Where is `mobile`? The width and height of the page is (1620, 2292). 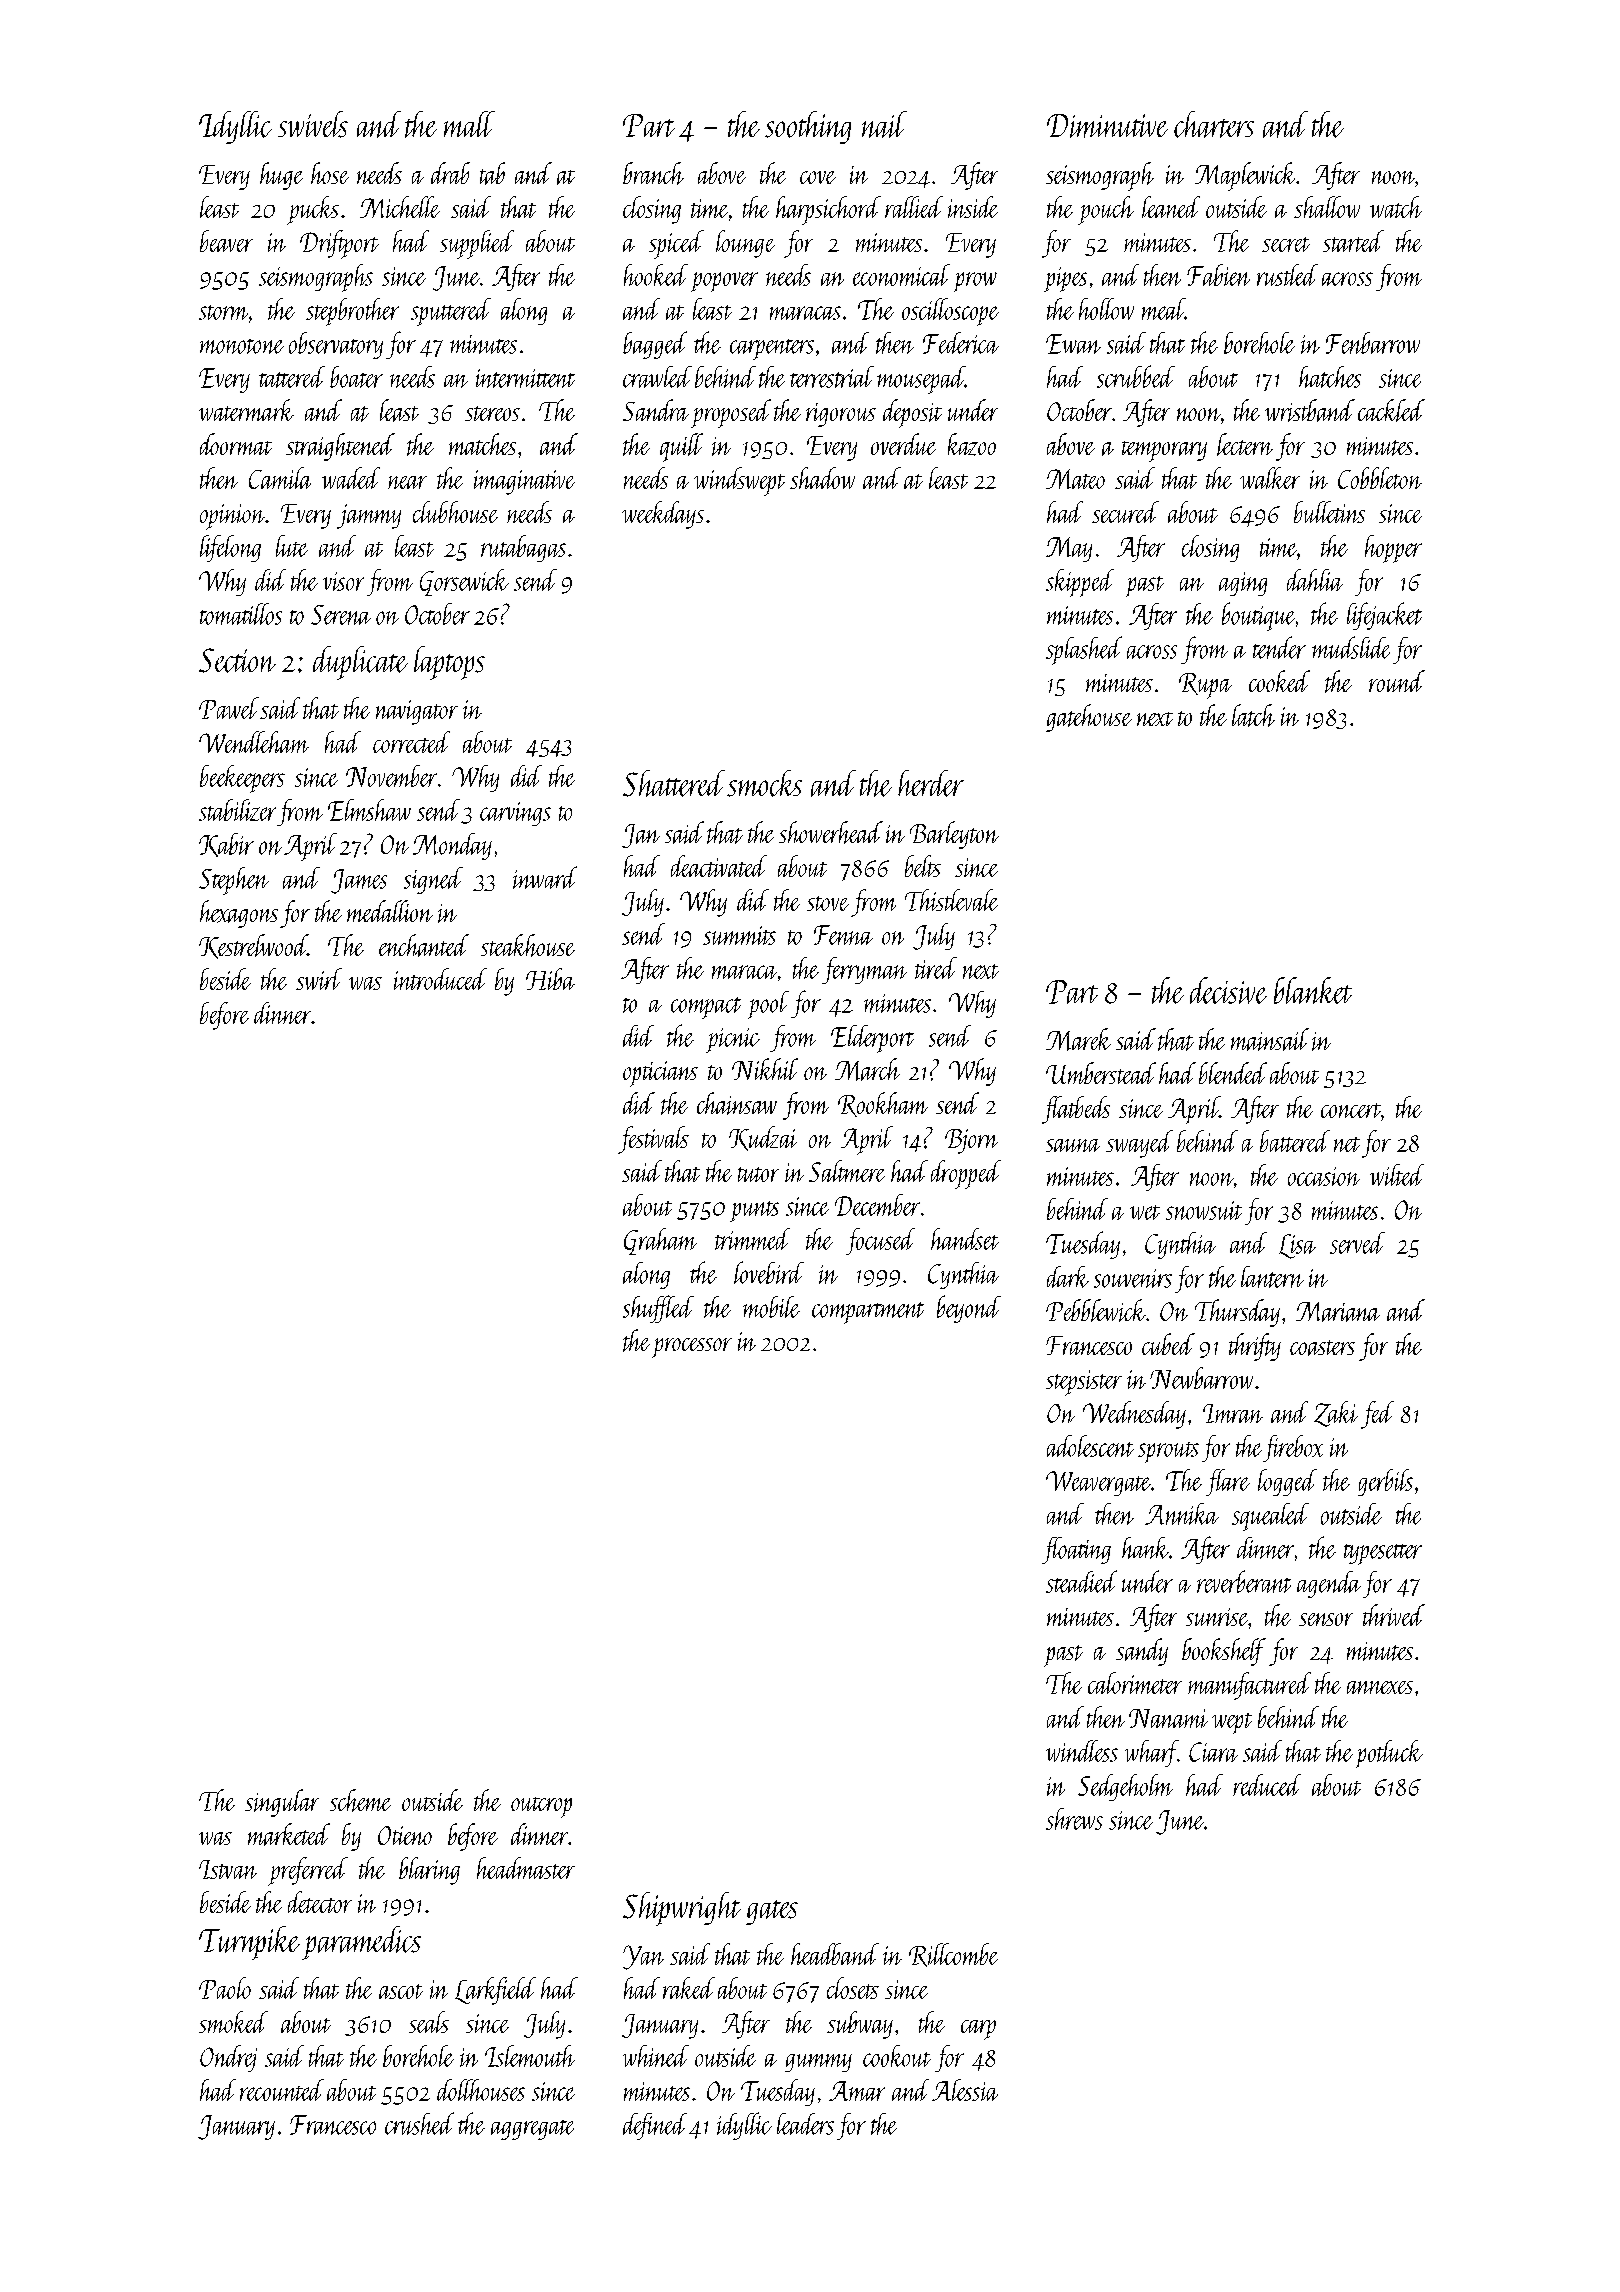
mobile is located at coordinates (771, 1307).
